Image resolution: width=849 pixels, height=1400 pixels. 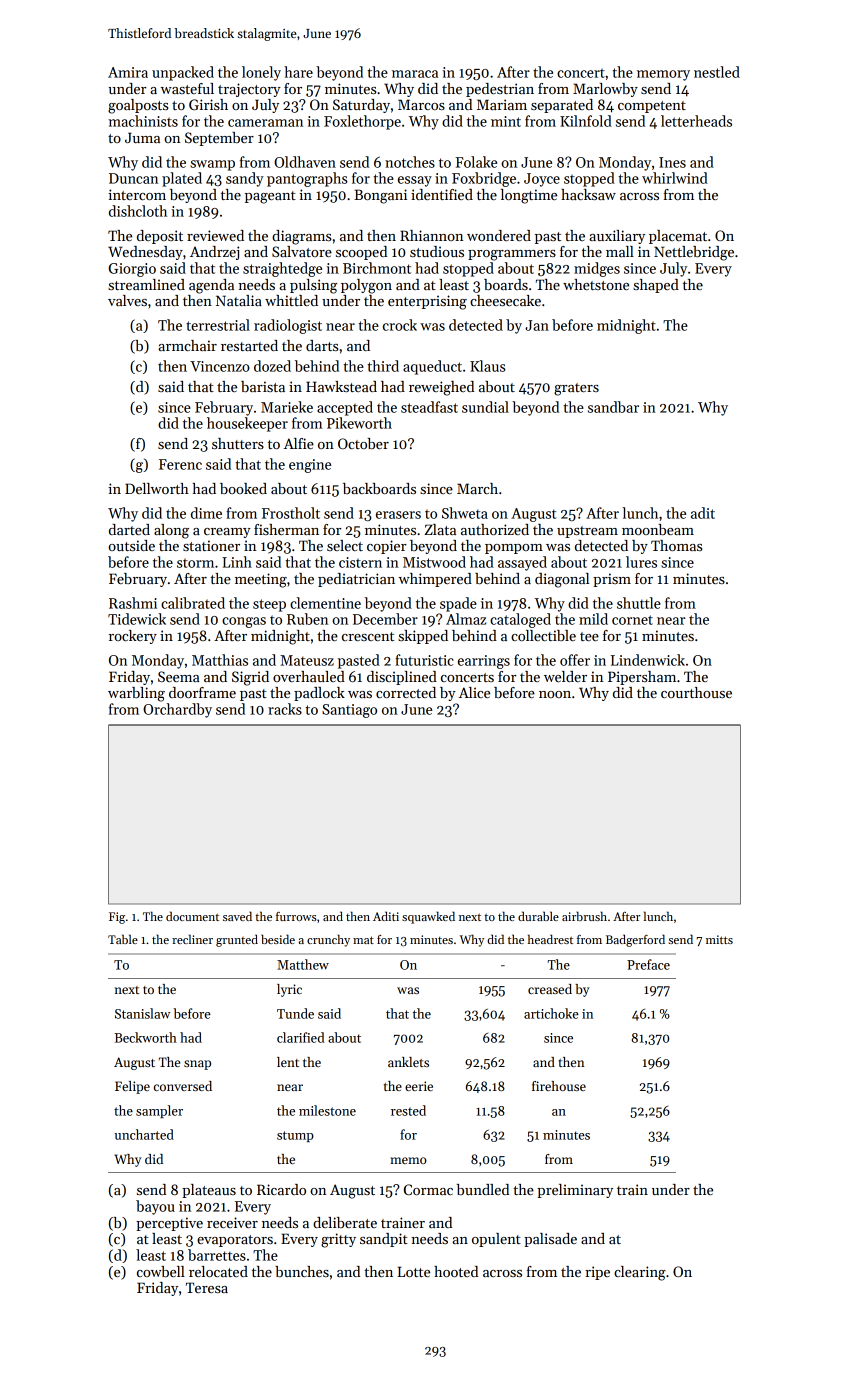 What do you see at coordinates (144, 1134) in the screenshot?
I see `uncharted` at bounding box center [144, 1134].
